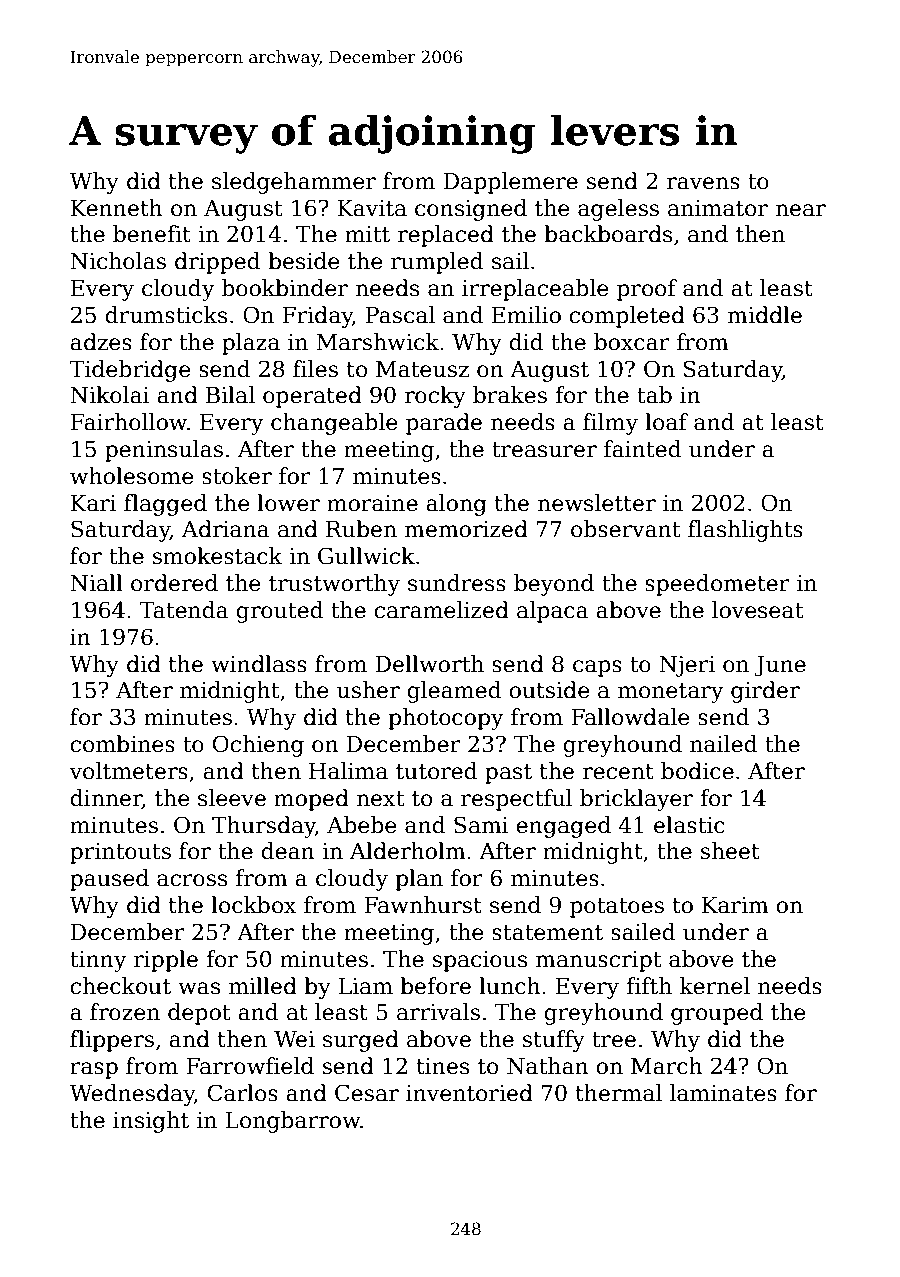  Describe the element at coordinates (184, 610) in the screenshot. I see `Tatenda` at that location.
